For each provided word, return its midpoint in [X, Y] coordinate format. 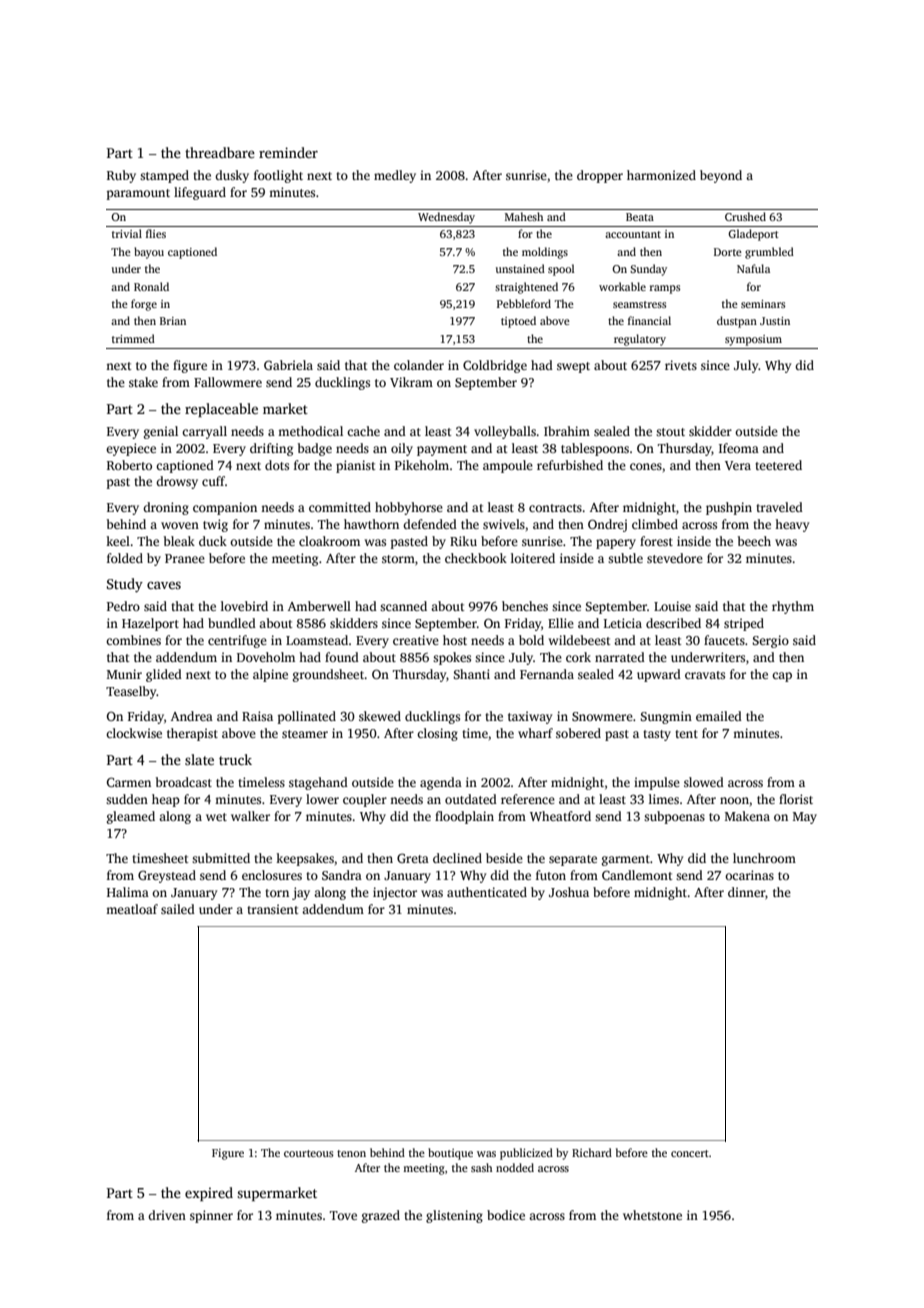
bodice [506, 1215]
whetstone [652, 1215]
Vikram [411, 382]
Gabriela [288, 365]
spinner [211, 1216]
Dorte [728, 252]
